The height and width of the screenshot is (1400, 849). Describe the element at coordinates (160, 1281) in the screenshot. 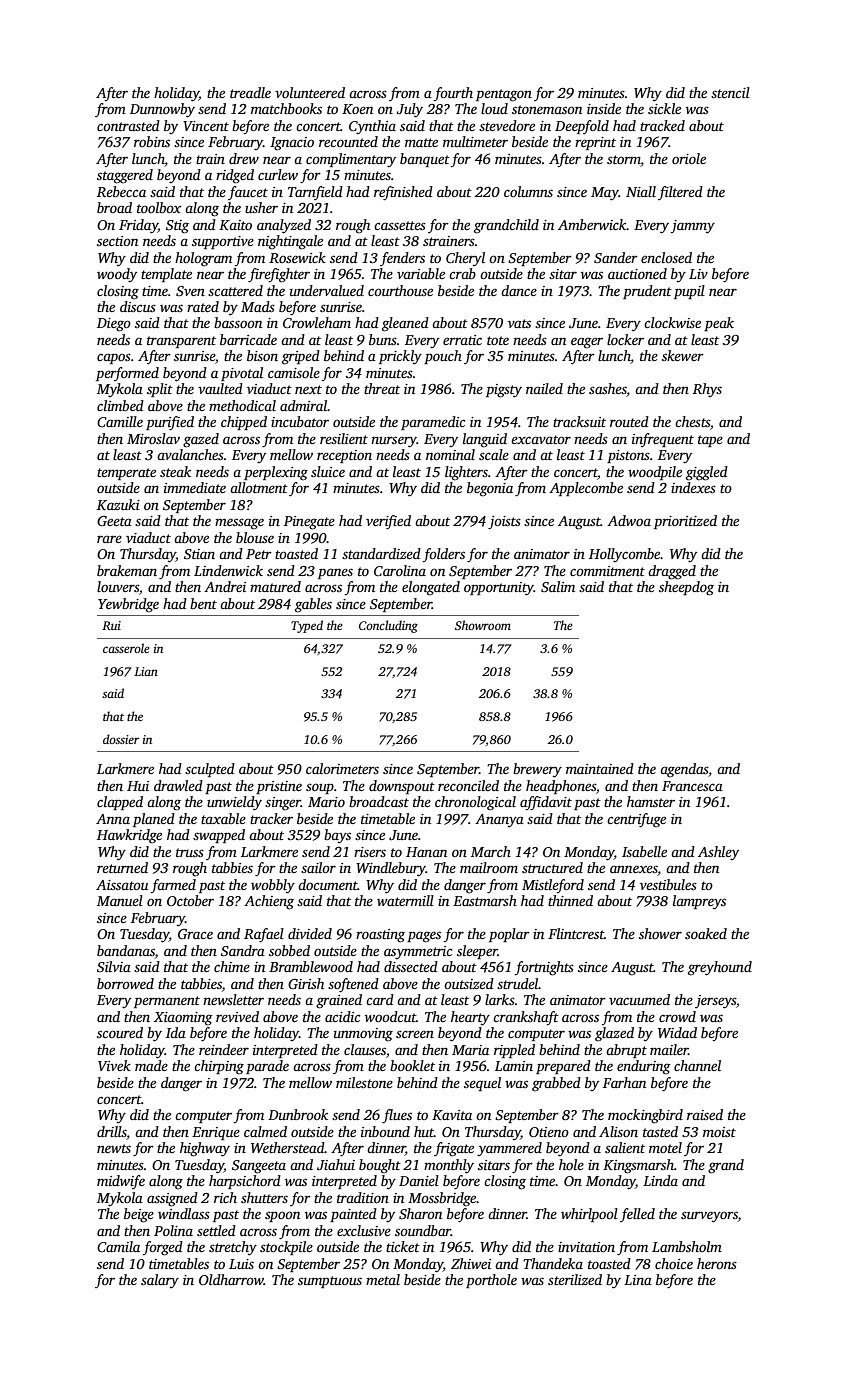

I see `salary` at that location.
